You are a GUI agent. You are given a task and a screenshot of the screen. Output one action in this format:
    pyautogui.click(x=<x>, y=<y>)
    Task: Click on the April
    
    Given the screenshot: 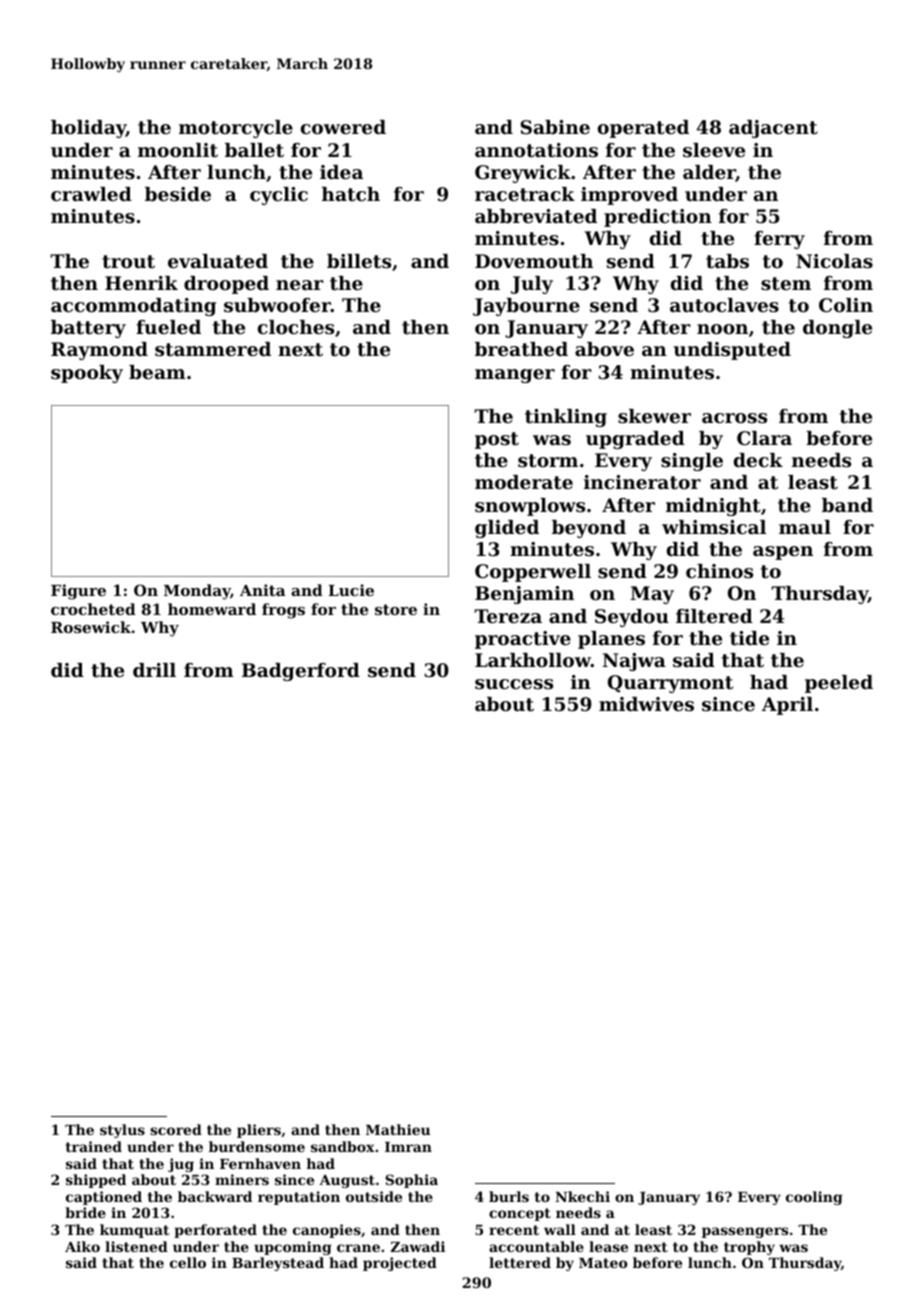 What is the action you would take?
    pyautogui.click(x=787, y=706)
